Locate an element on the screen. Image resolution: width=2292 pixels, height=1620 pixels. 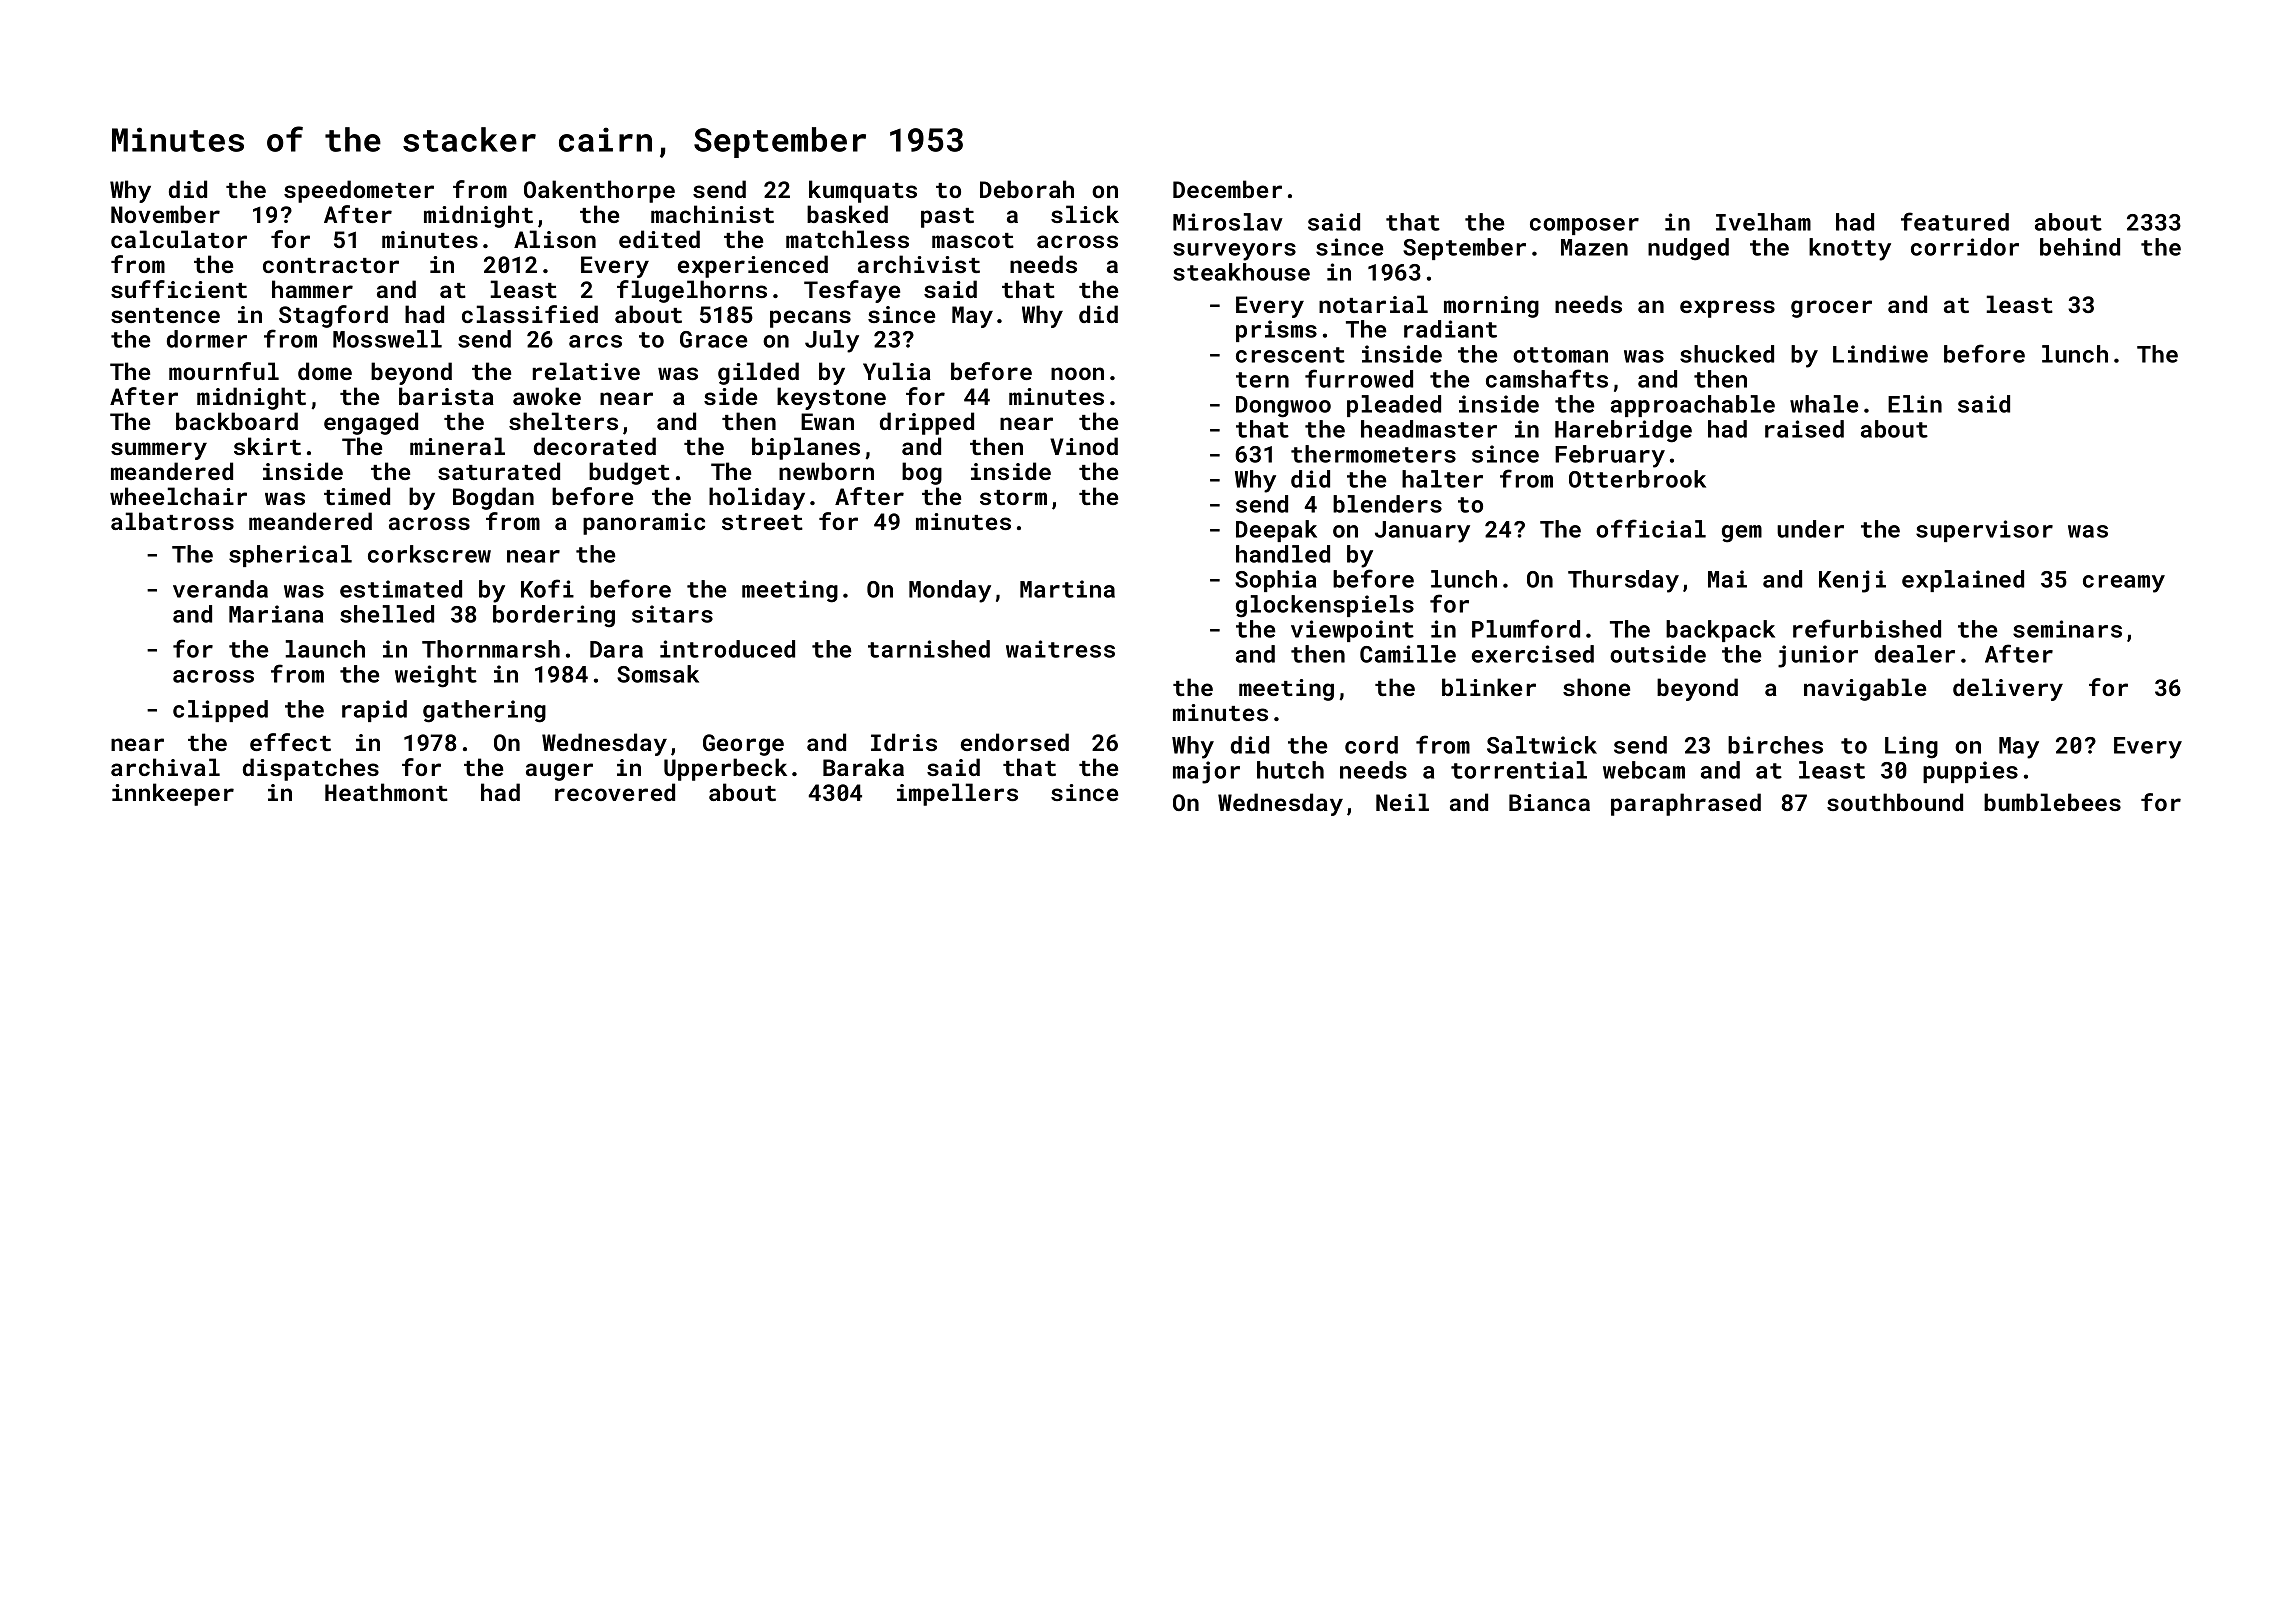
innkeeper is located at coordinates (173, 794).
